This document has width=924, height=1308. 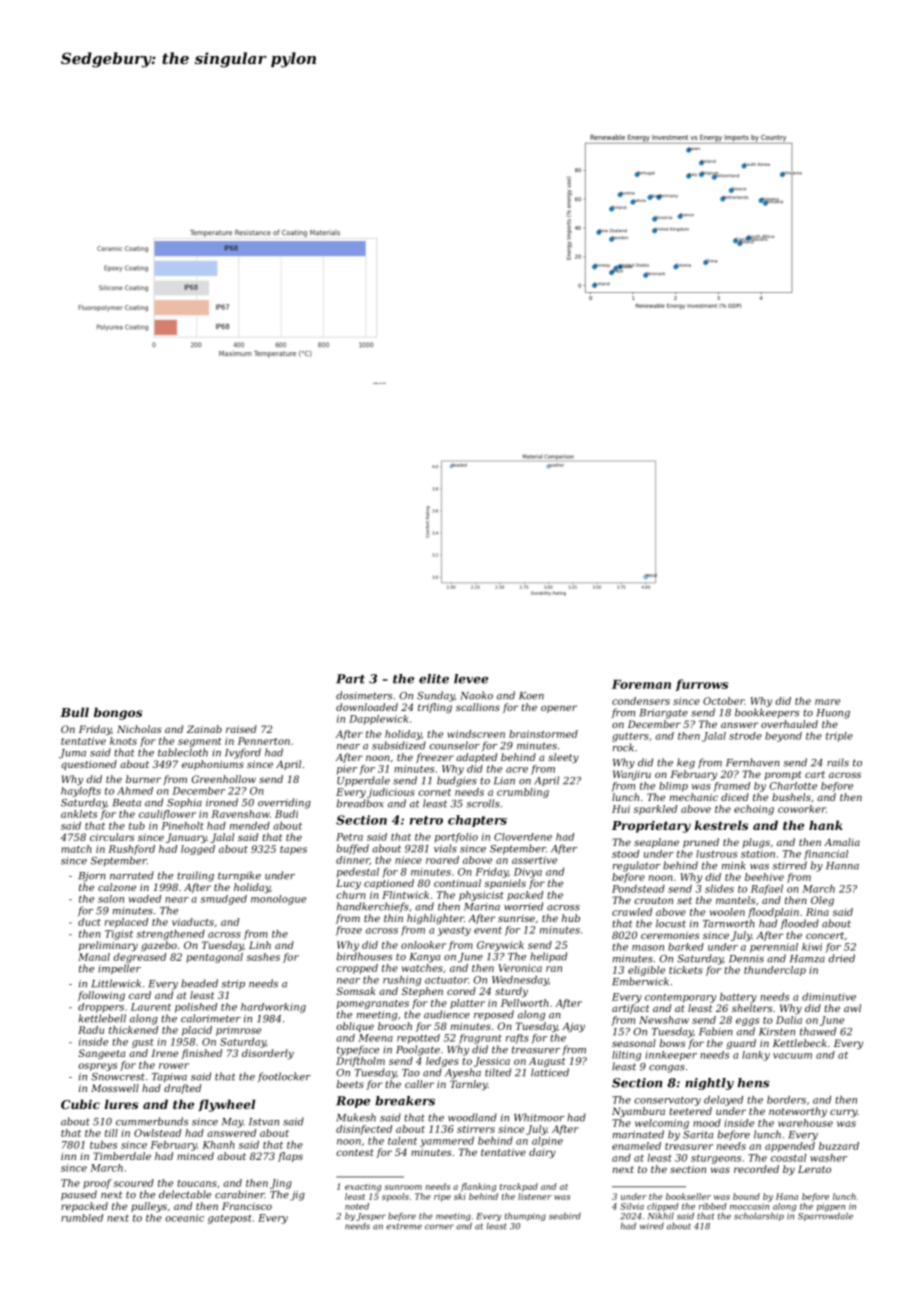 What do you see at coordinates (350, 679) in the document?
I see `Part` at bounding box center [350, 679].
